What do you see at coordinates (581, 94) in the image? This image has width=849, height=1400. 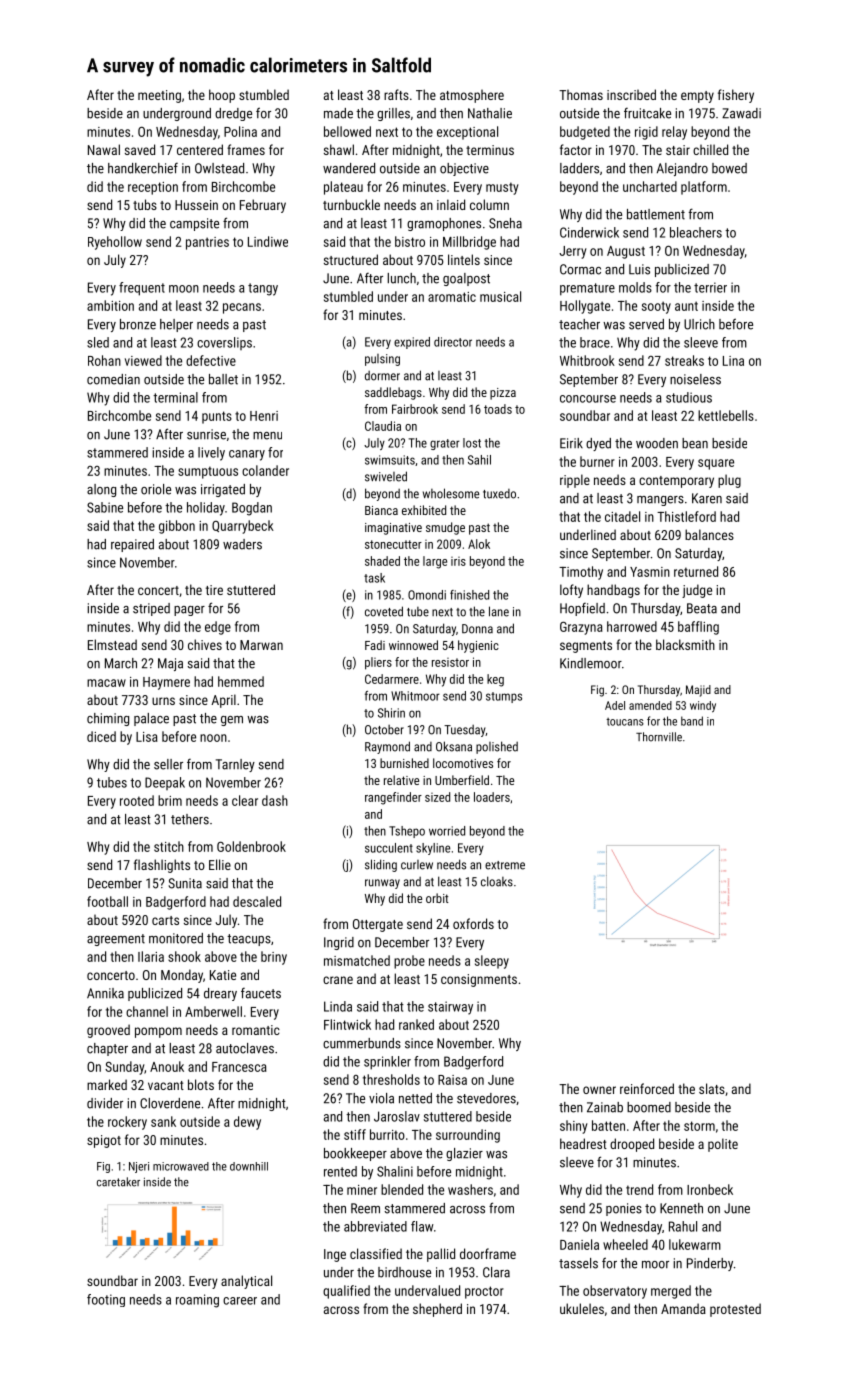 I see `Thomas` at bounding box center [581, 94].
